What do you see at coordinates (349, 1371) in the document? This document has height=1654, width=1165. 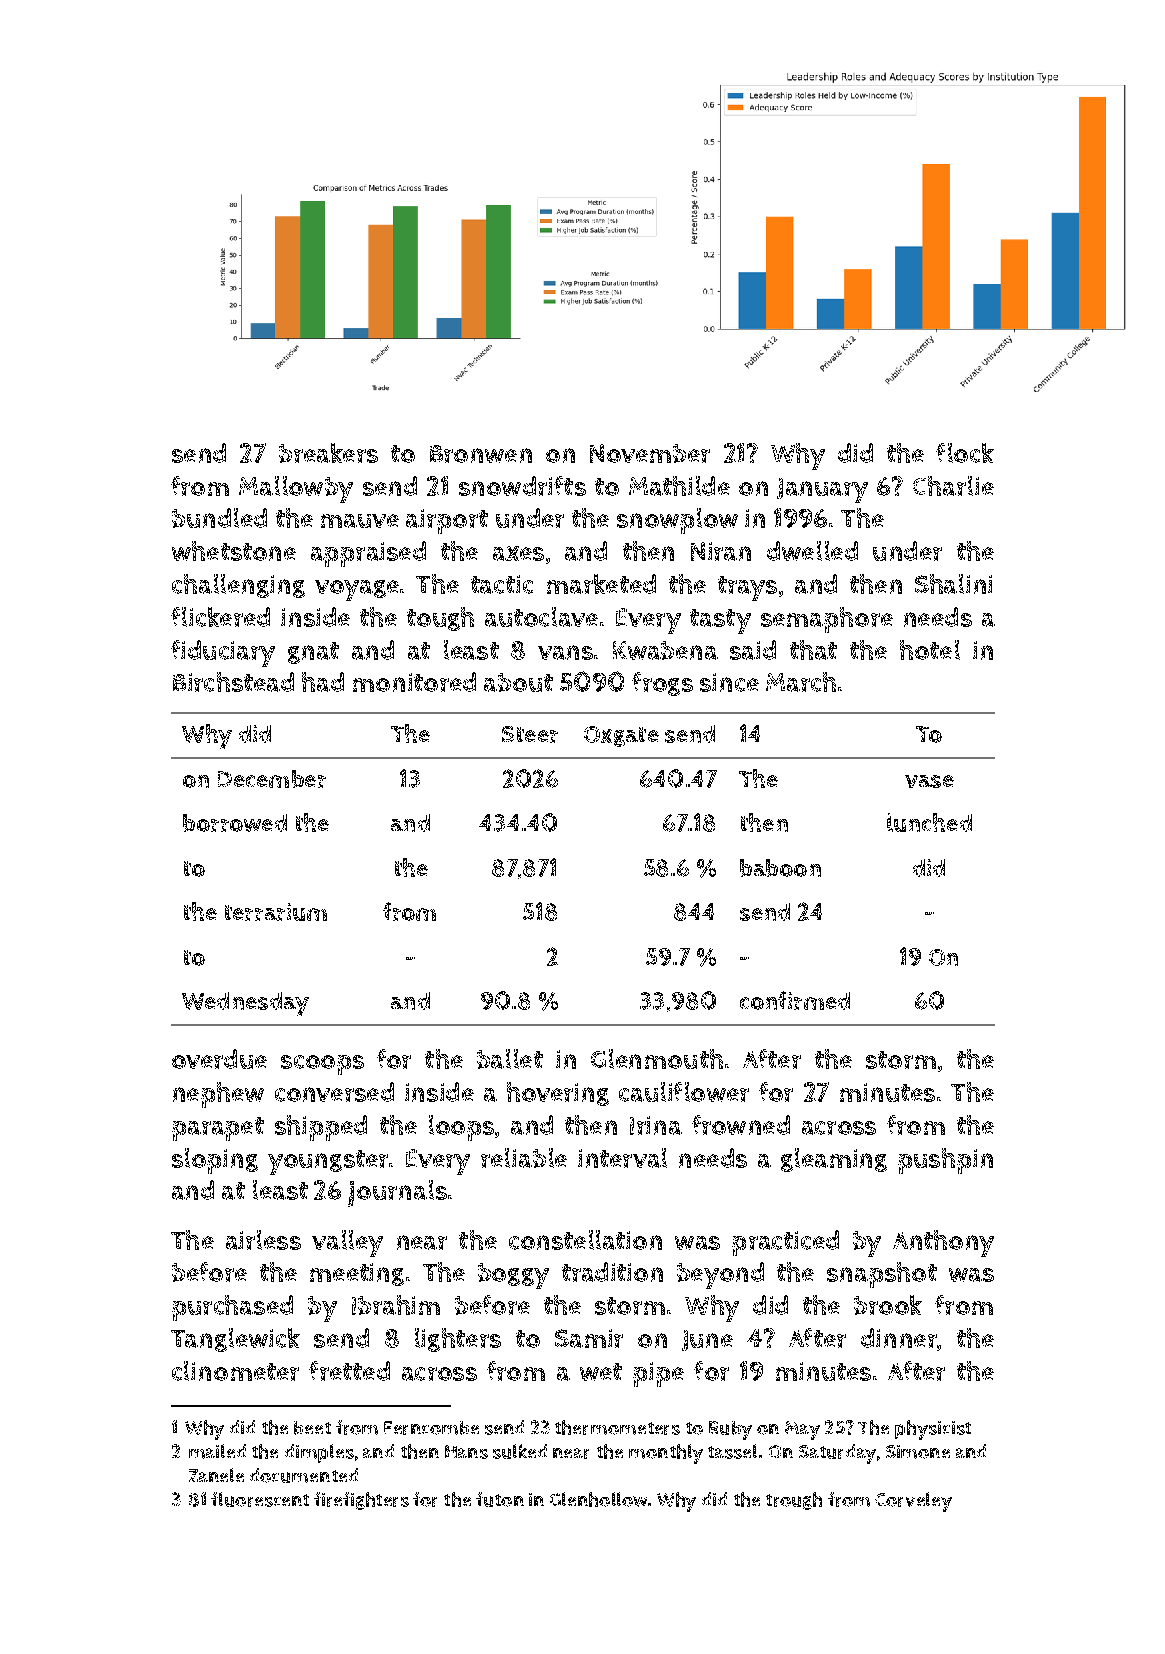 I see `fretted` at bounding box center [349, 1371].
